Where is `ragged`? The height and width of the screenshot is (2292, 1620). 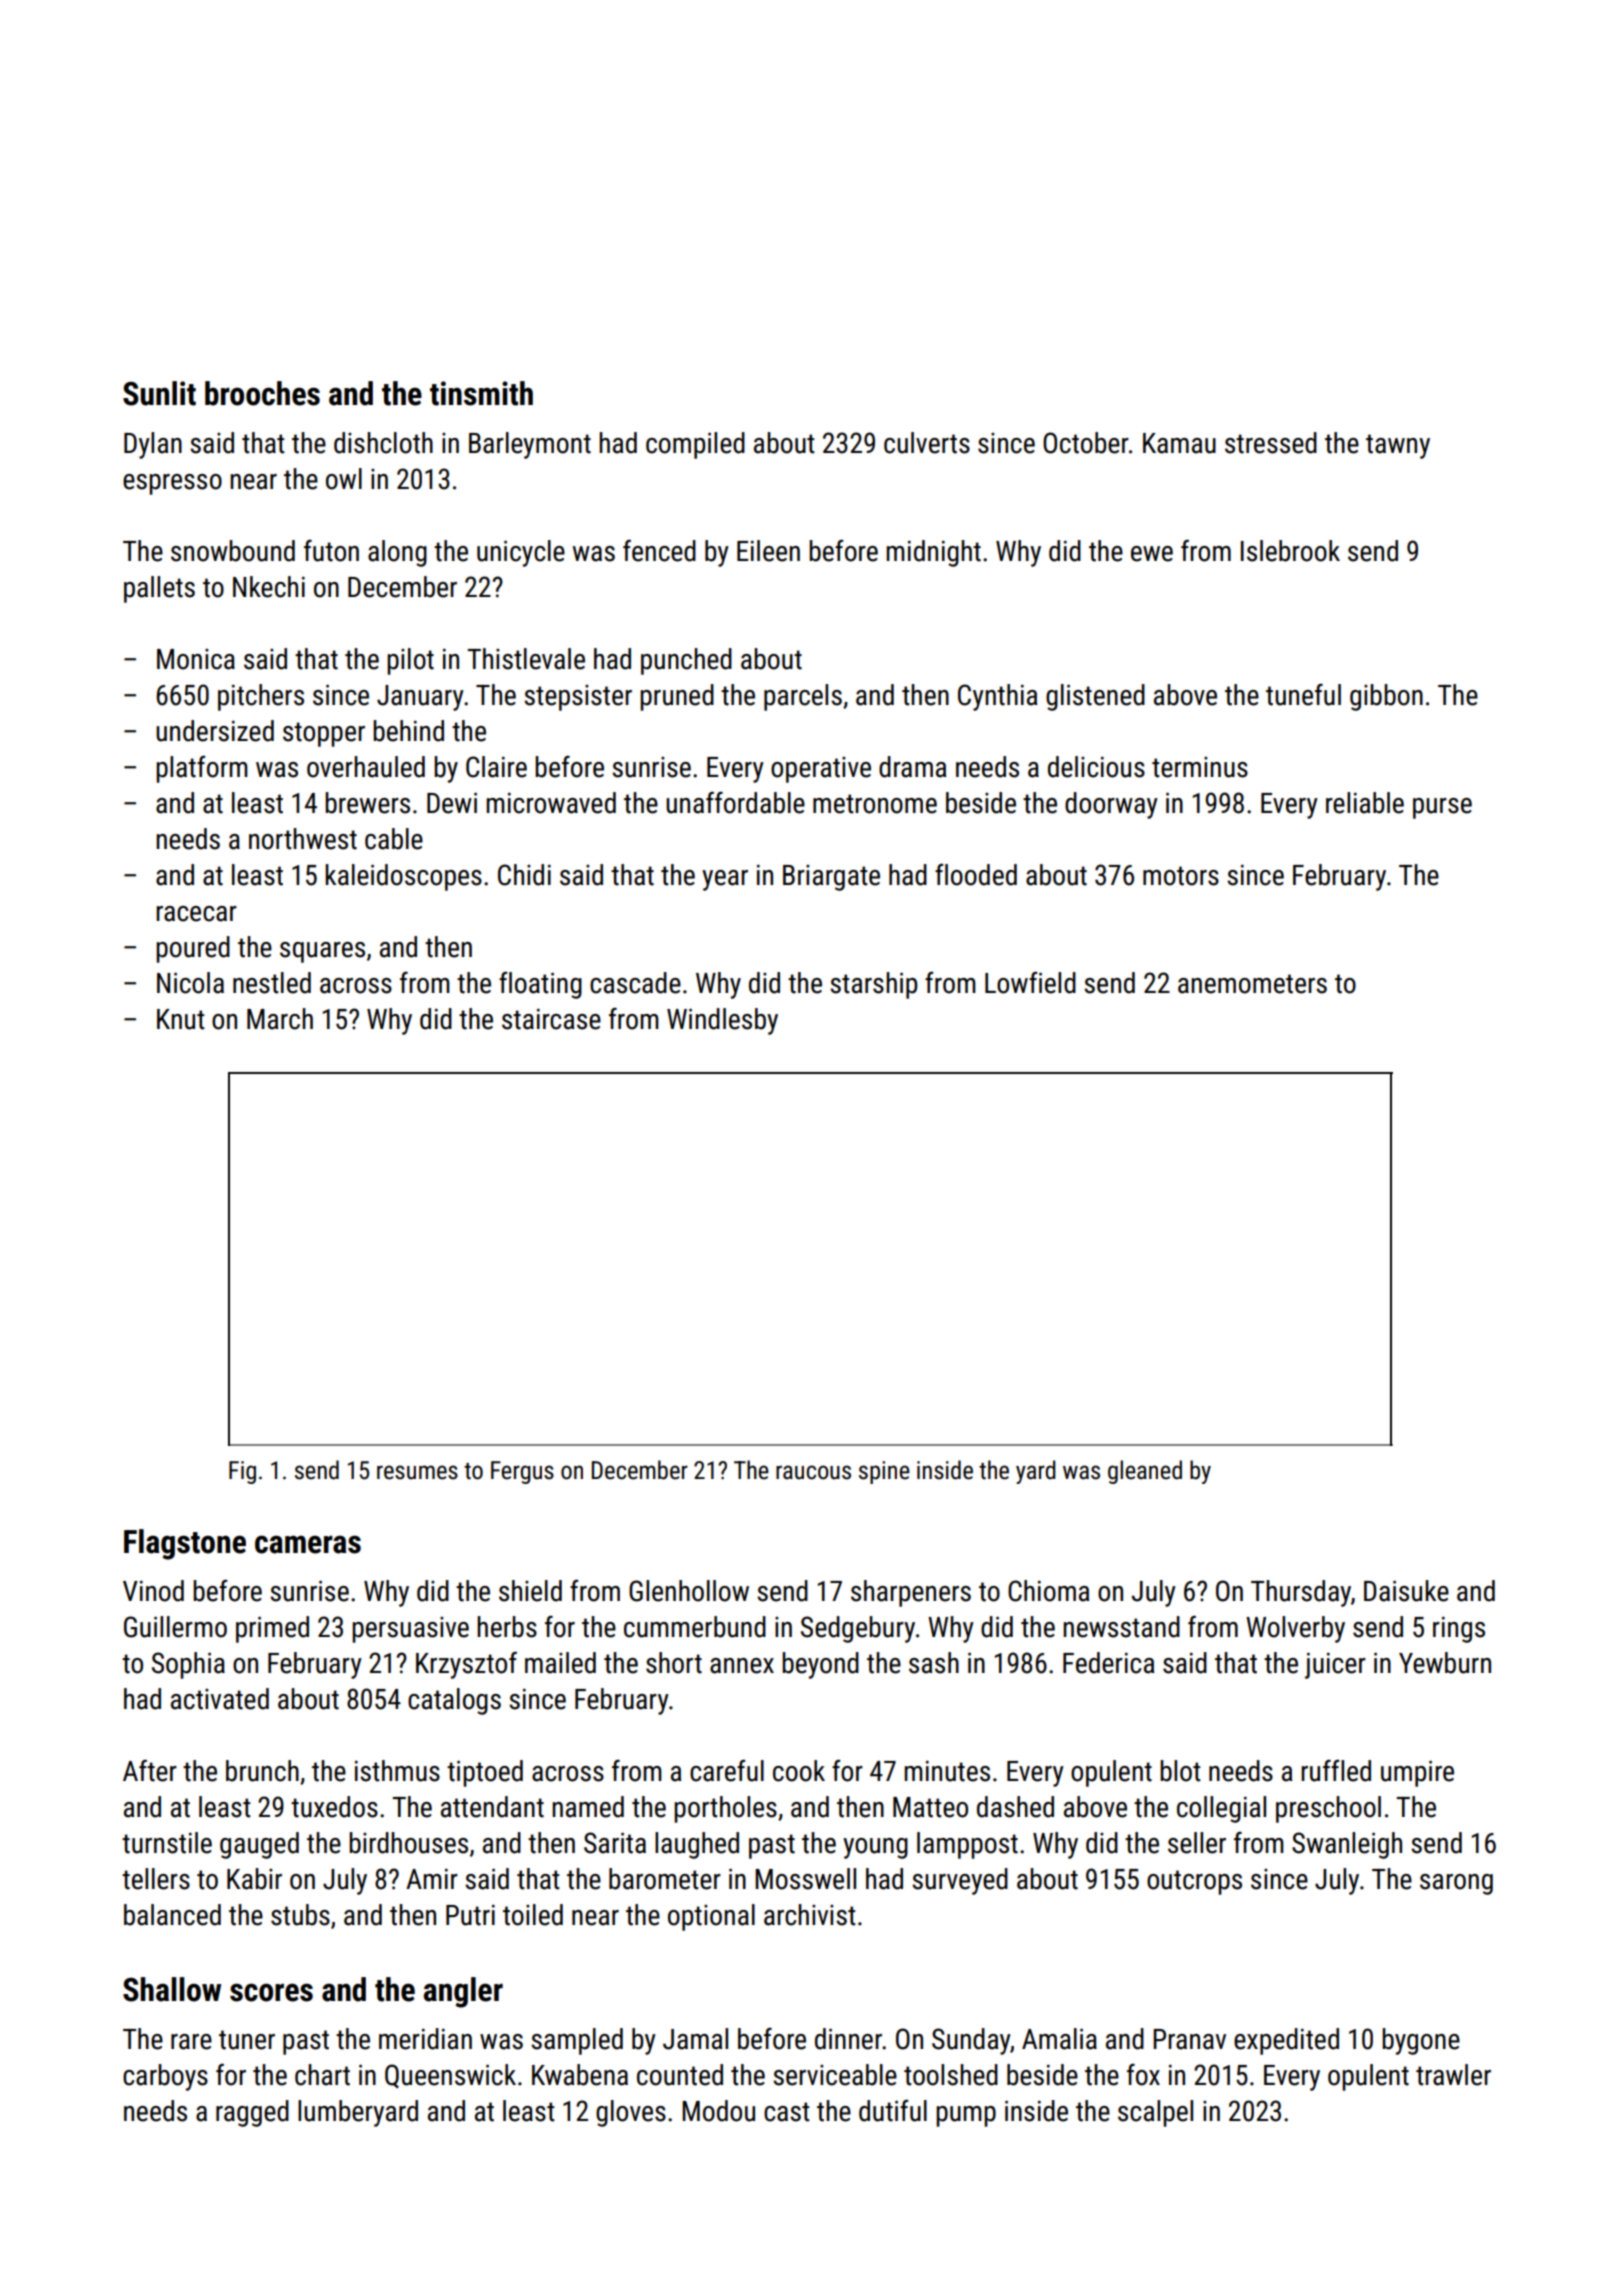 ragged is located at coordinates (252, 2113).
